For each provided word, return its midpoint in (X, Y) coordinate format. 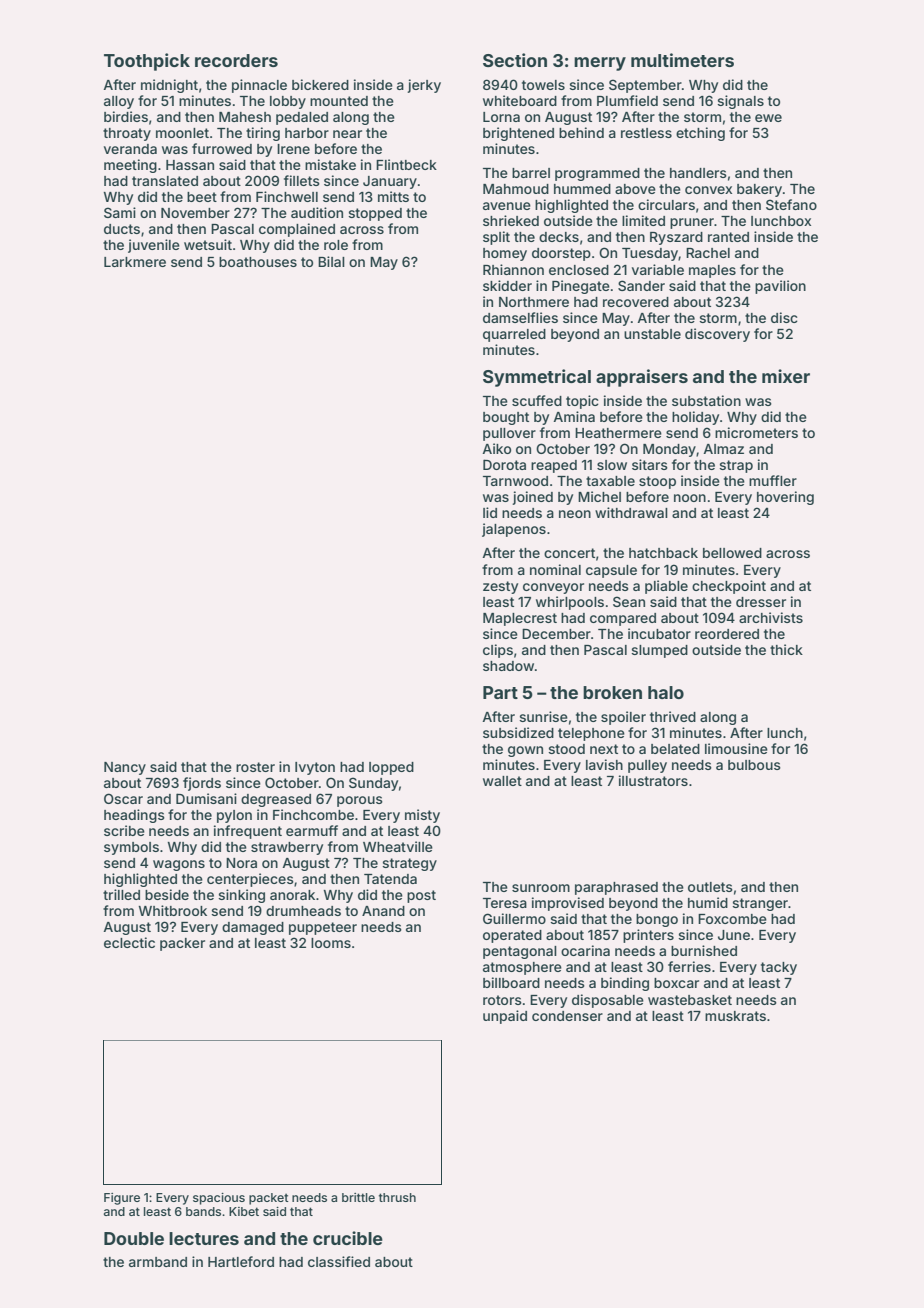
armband (158, 1262)
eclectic (129, 942)
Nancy (125, 768)
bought (506, 418)
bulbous (754, 765)
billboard (511, 982)
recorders (236, 60)
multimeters (682, 60)
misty (422, 816)
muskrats (735, 1016)
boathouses (258, 262)
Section (515, 60)
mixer (786, 376)
